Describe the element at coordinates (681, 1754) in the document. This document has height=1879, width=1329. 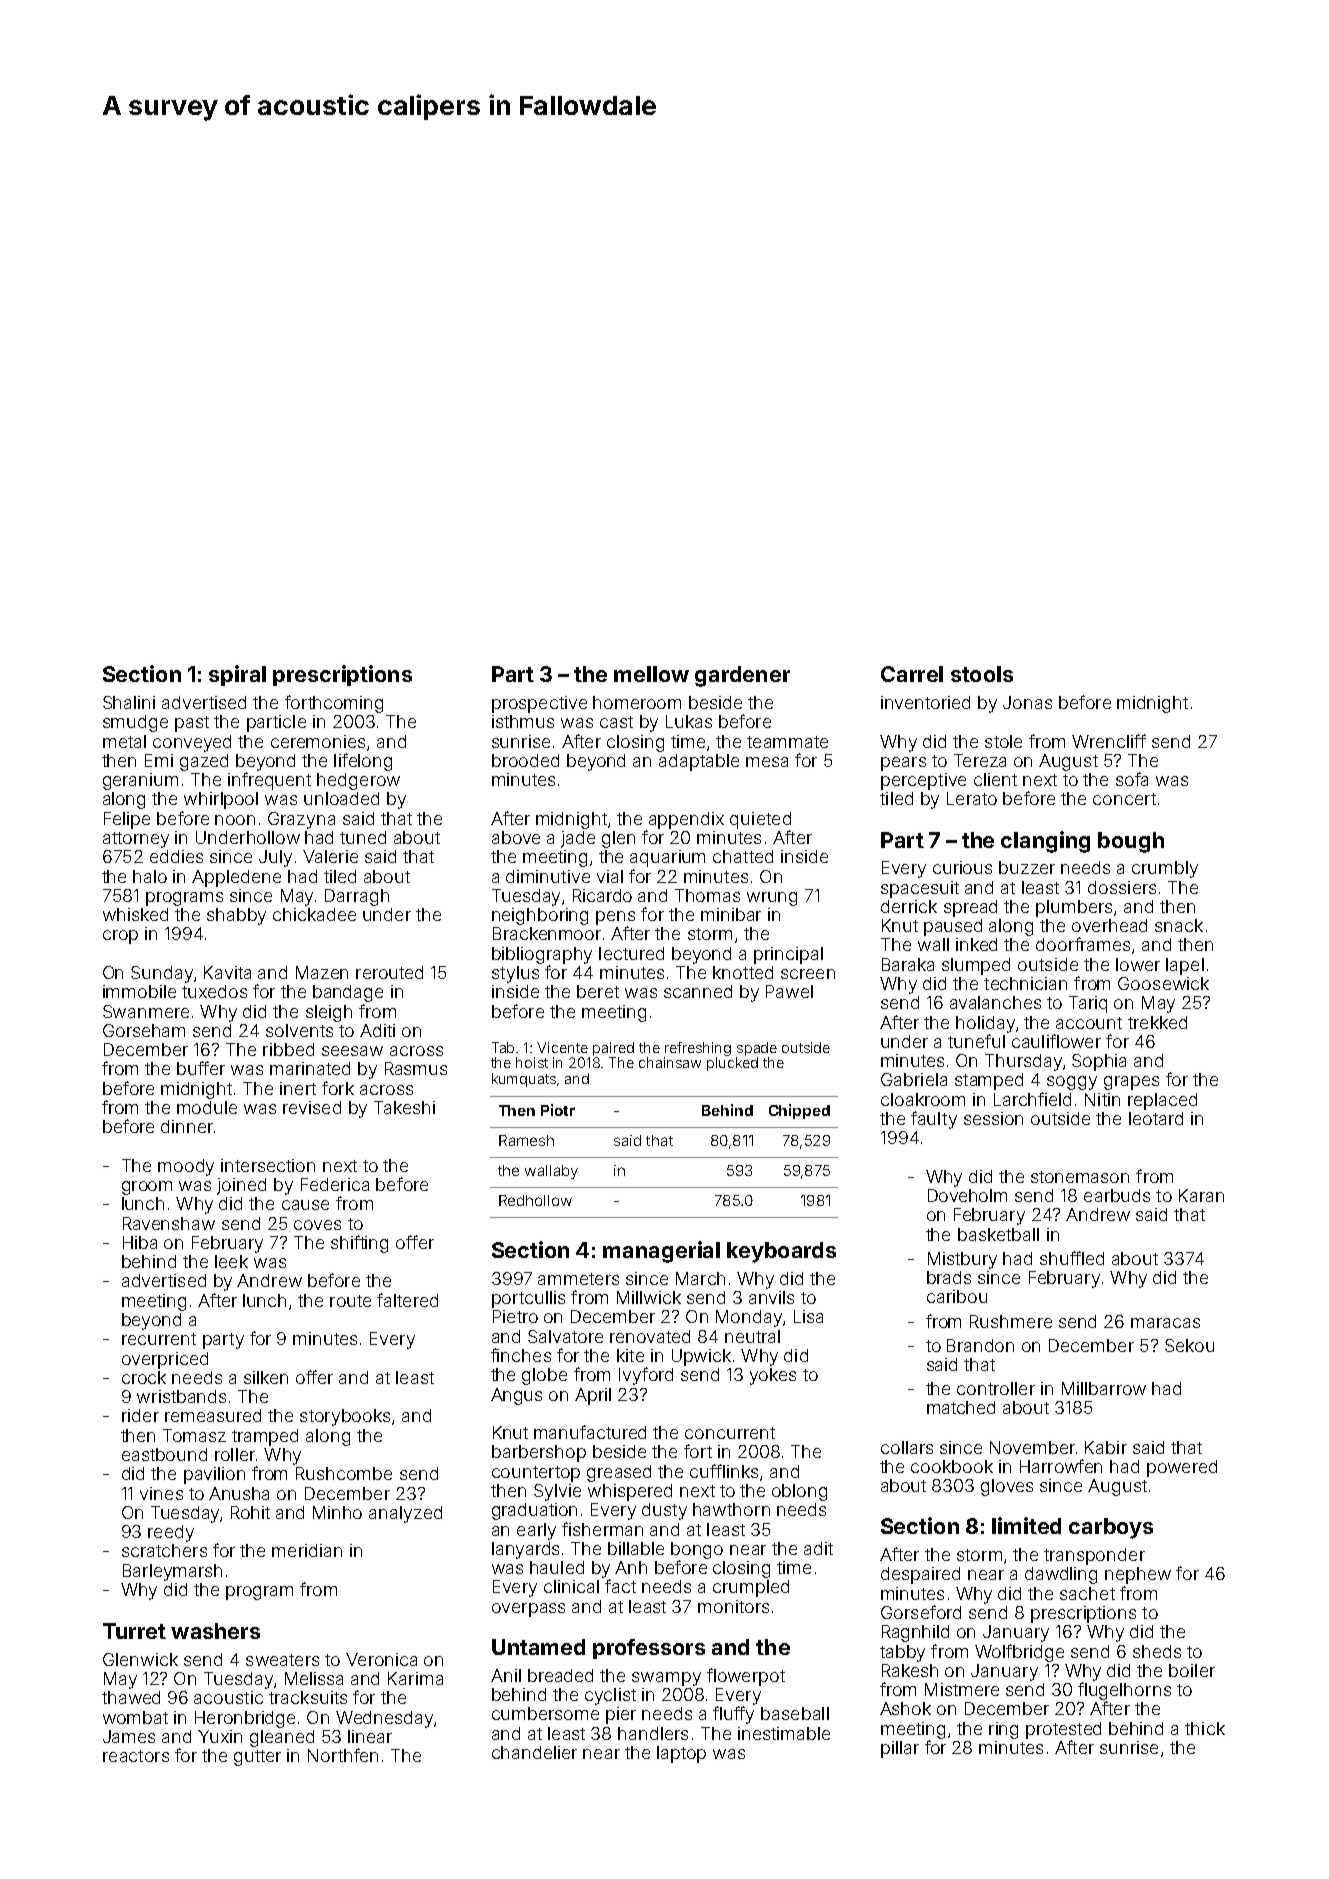
I see `laptop` at that location.
